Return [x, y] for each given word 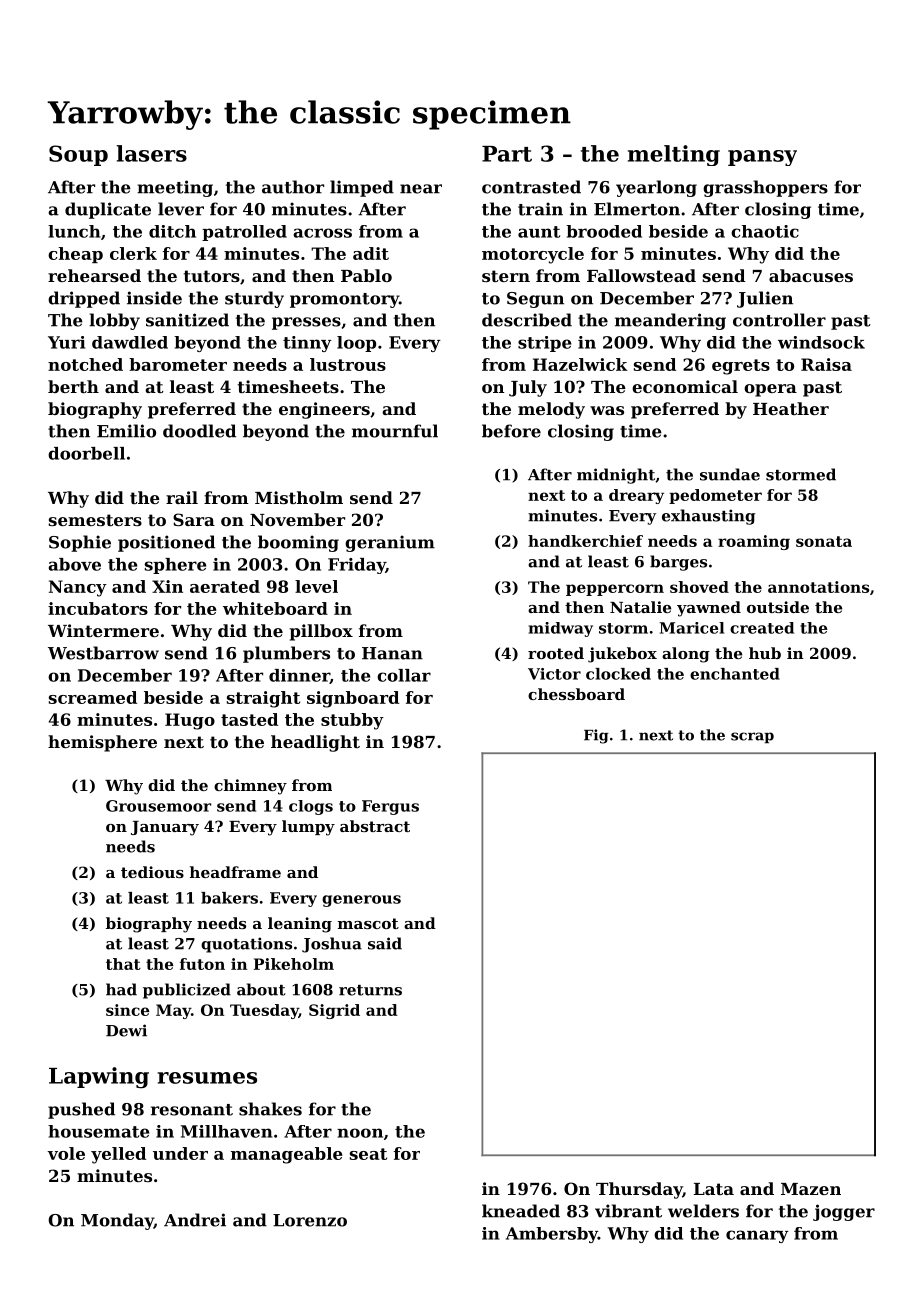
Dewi [126, 1030]
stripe [544, 344]
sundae [730, 474]
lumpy [308, 828]
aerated [225, 586]
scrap [752, 737]
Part [507, 154]
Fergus [390, 807]
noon [360, 1133]
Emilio [126, 431]
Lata [714, 1189]
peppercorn [615, 590]
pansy [762, 158]
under [180, 1153]
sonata [824, 541]
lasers [152, 153]
